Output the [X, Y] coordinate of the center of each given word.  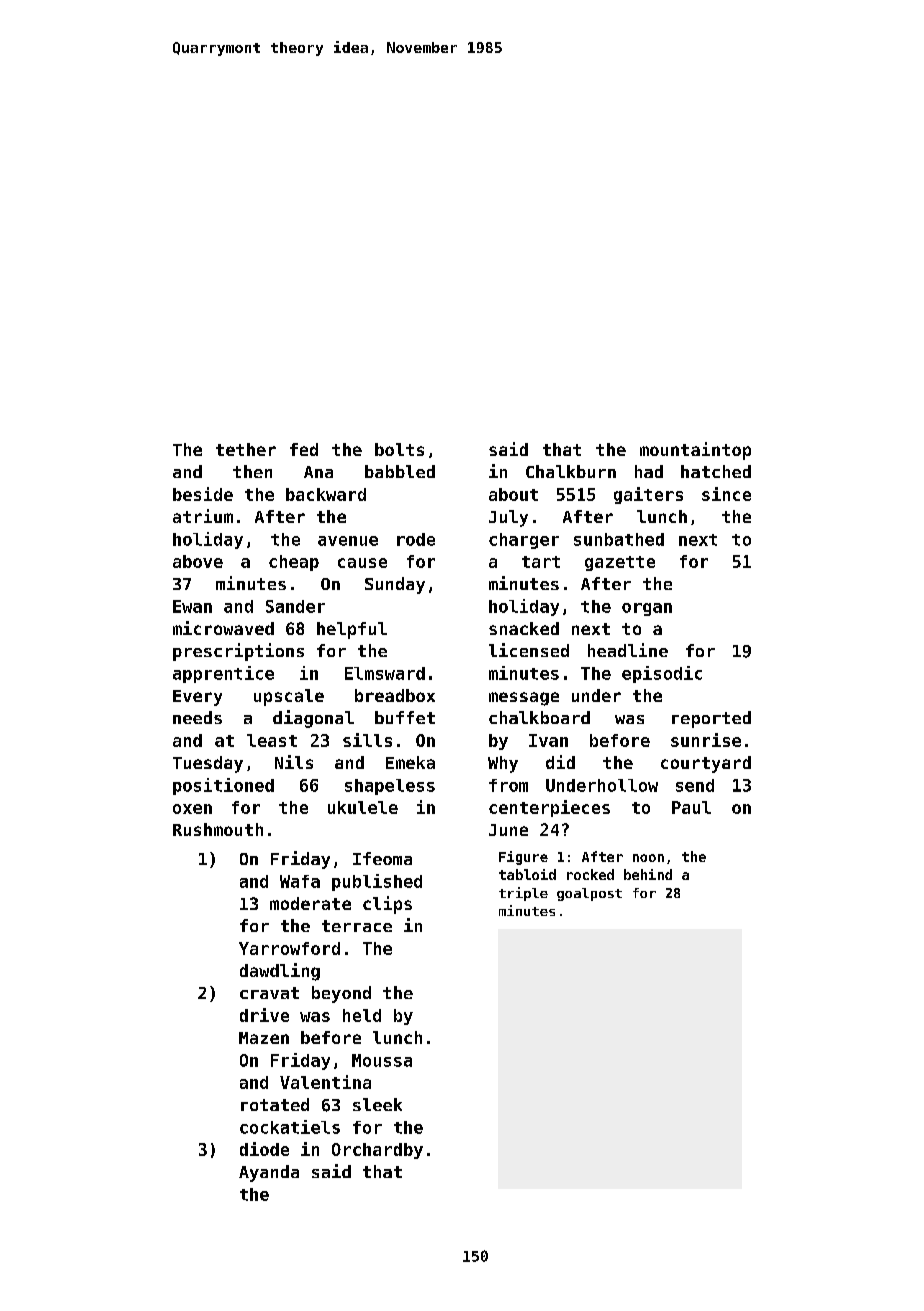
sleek [377, 1104]
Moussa [382, 1060]
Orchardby [377, 1151]
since [726, 494]
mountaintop [695, 451]
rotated [275, 1104]
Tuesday [208, 764]
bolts [399, 449]
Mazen [264, 1038]
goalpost [589, 894]
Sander [295, 606]
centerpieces [549, 808]
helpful [352, 630]
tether [246, 449]
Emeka [410, 762]
